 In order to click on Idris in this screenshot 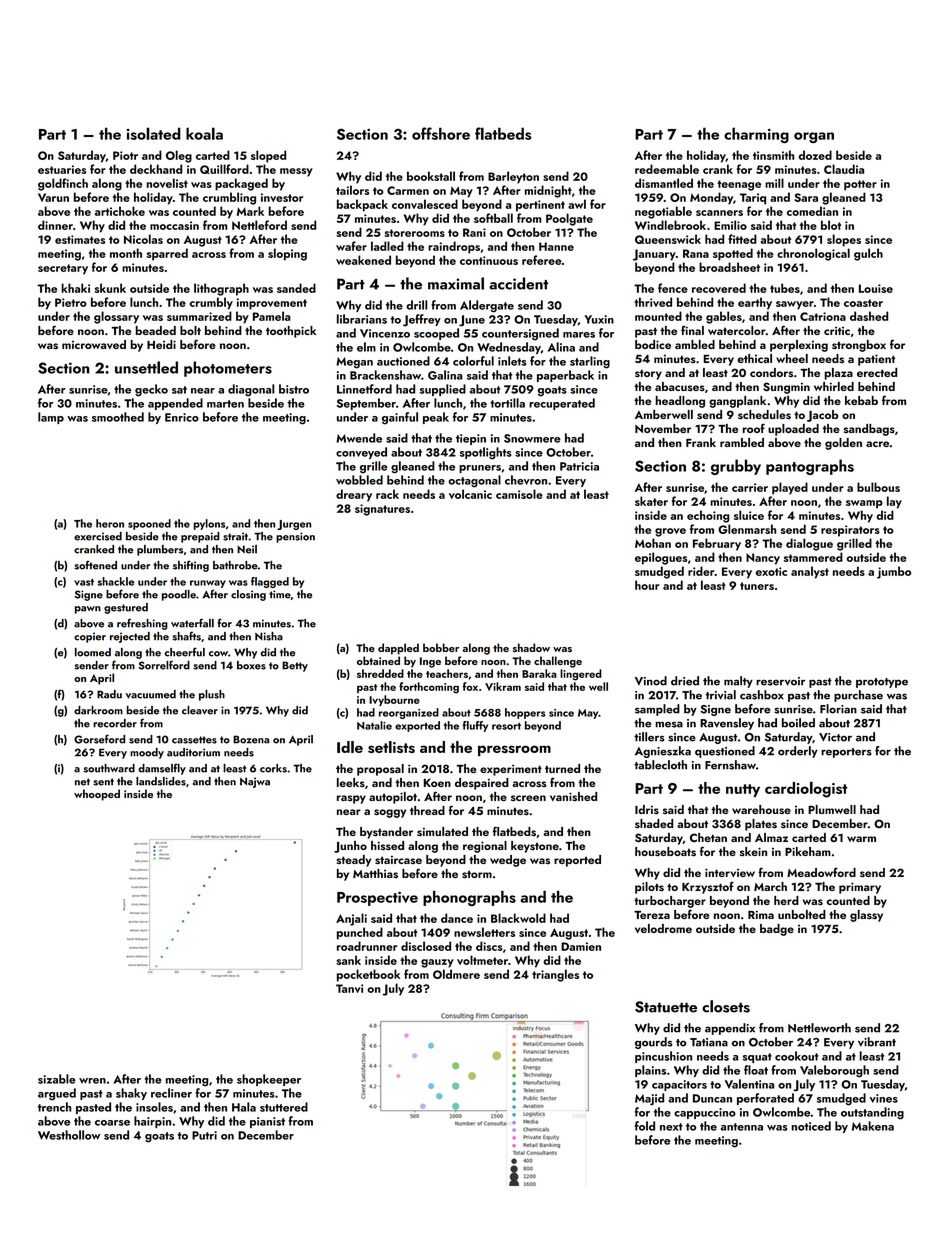, I will do `click(647, 810)`.
